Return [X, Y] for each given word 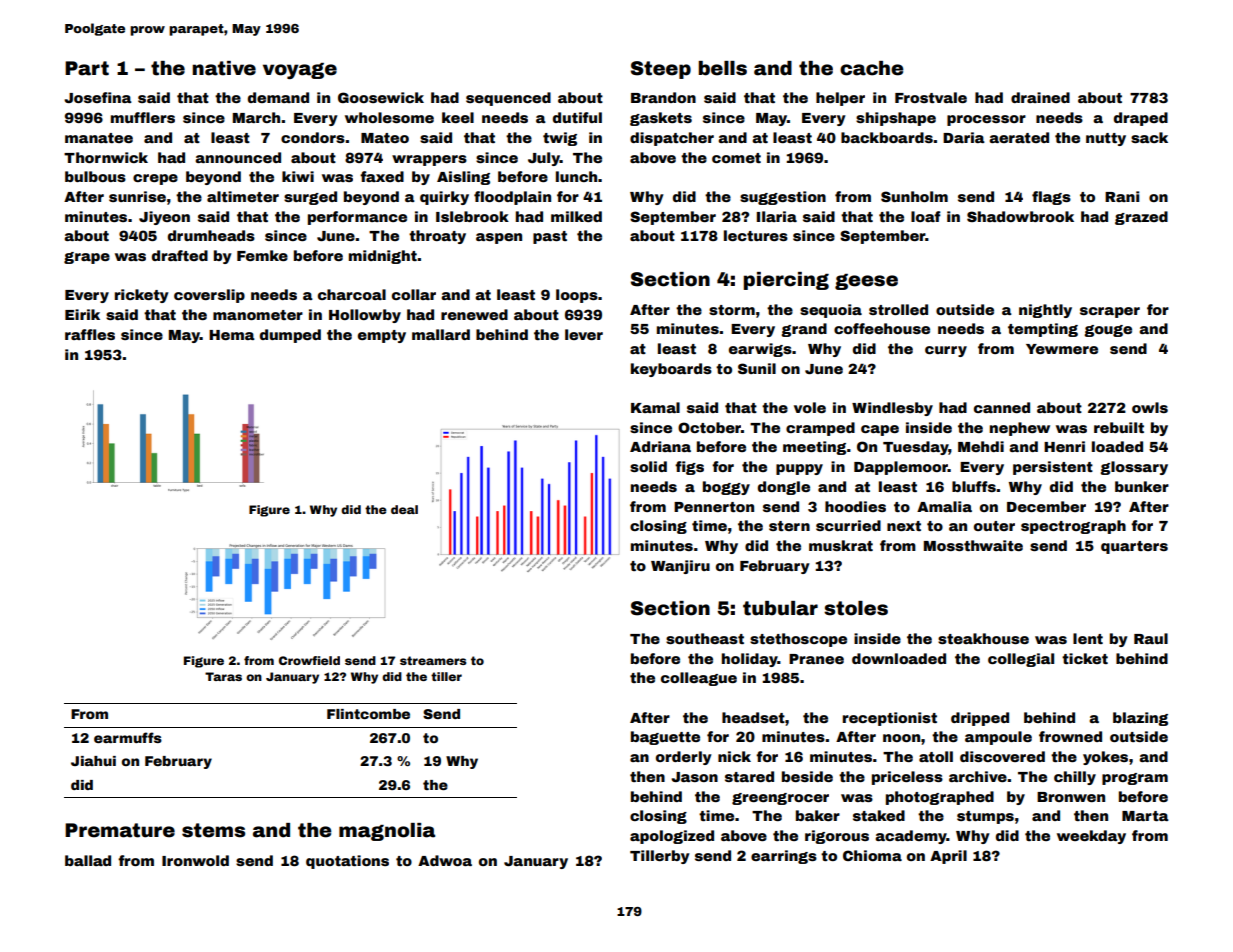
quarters [1134, 547]
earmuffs [128, 737]
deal [404, 509]
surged [310, 198]
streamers [433, 660]
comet [736, 158]
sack [1149, 137]
